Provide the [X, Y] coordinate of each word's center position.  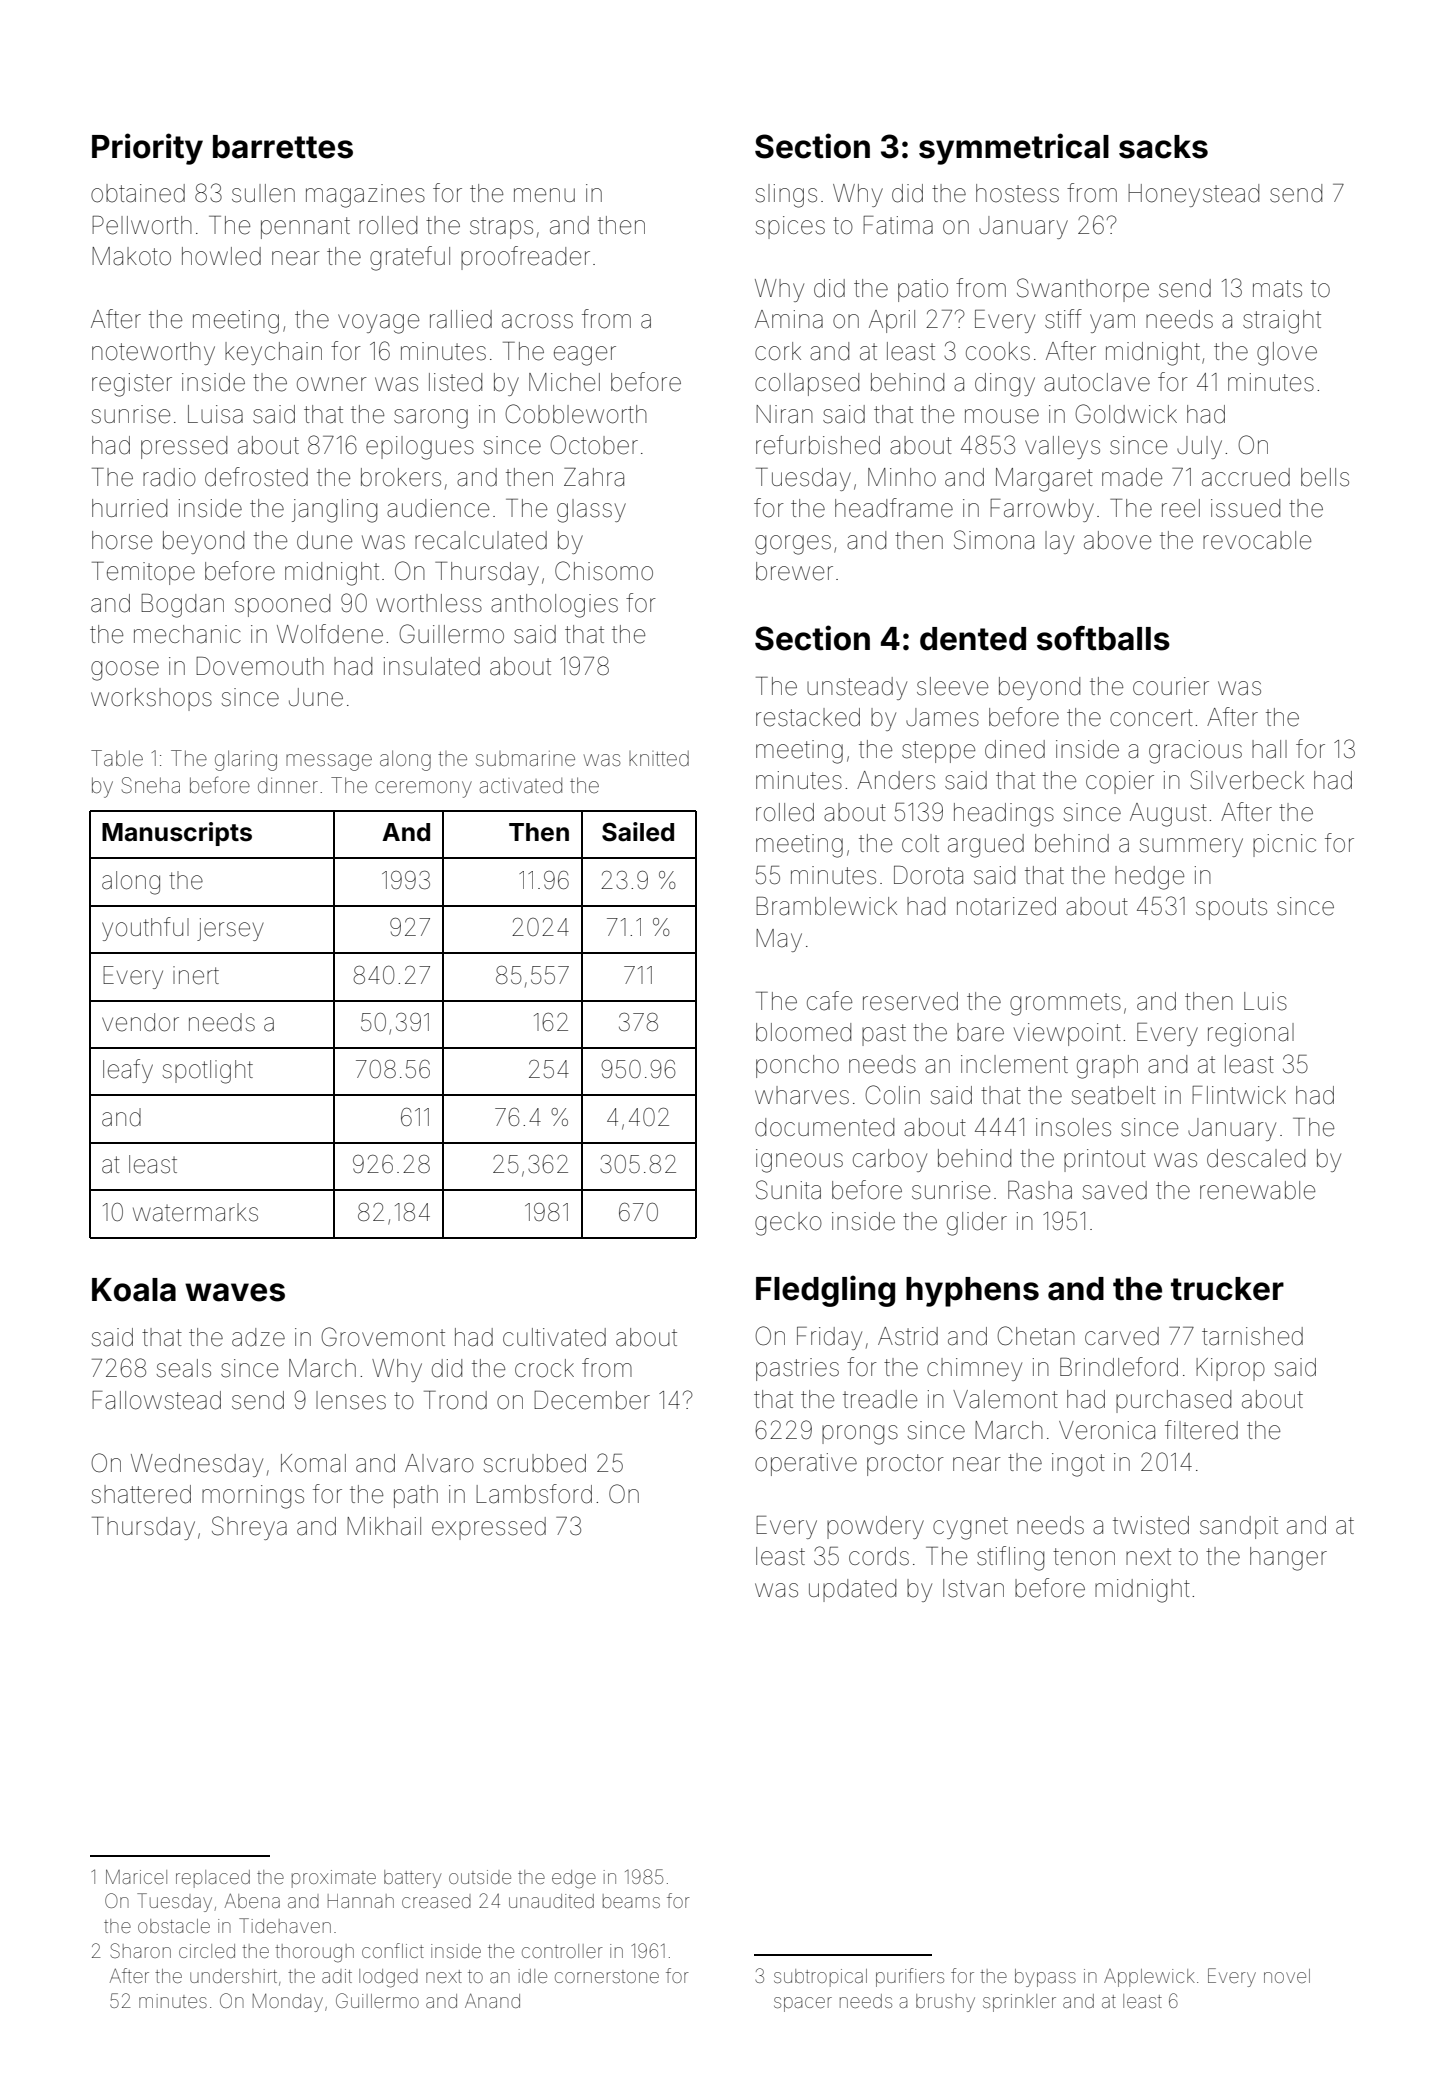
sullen [263, 193]
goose [125, 671]
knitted [659, 758]
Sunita [788, 1190]
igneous [799, 1161]
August [1168, 815]
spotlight [208, 1072]
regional [1251, 1035]
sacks [1163, 147]
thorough [314, 1953]
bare [980, 1032]
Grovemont [383, 1337]
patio [923, 290]
